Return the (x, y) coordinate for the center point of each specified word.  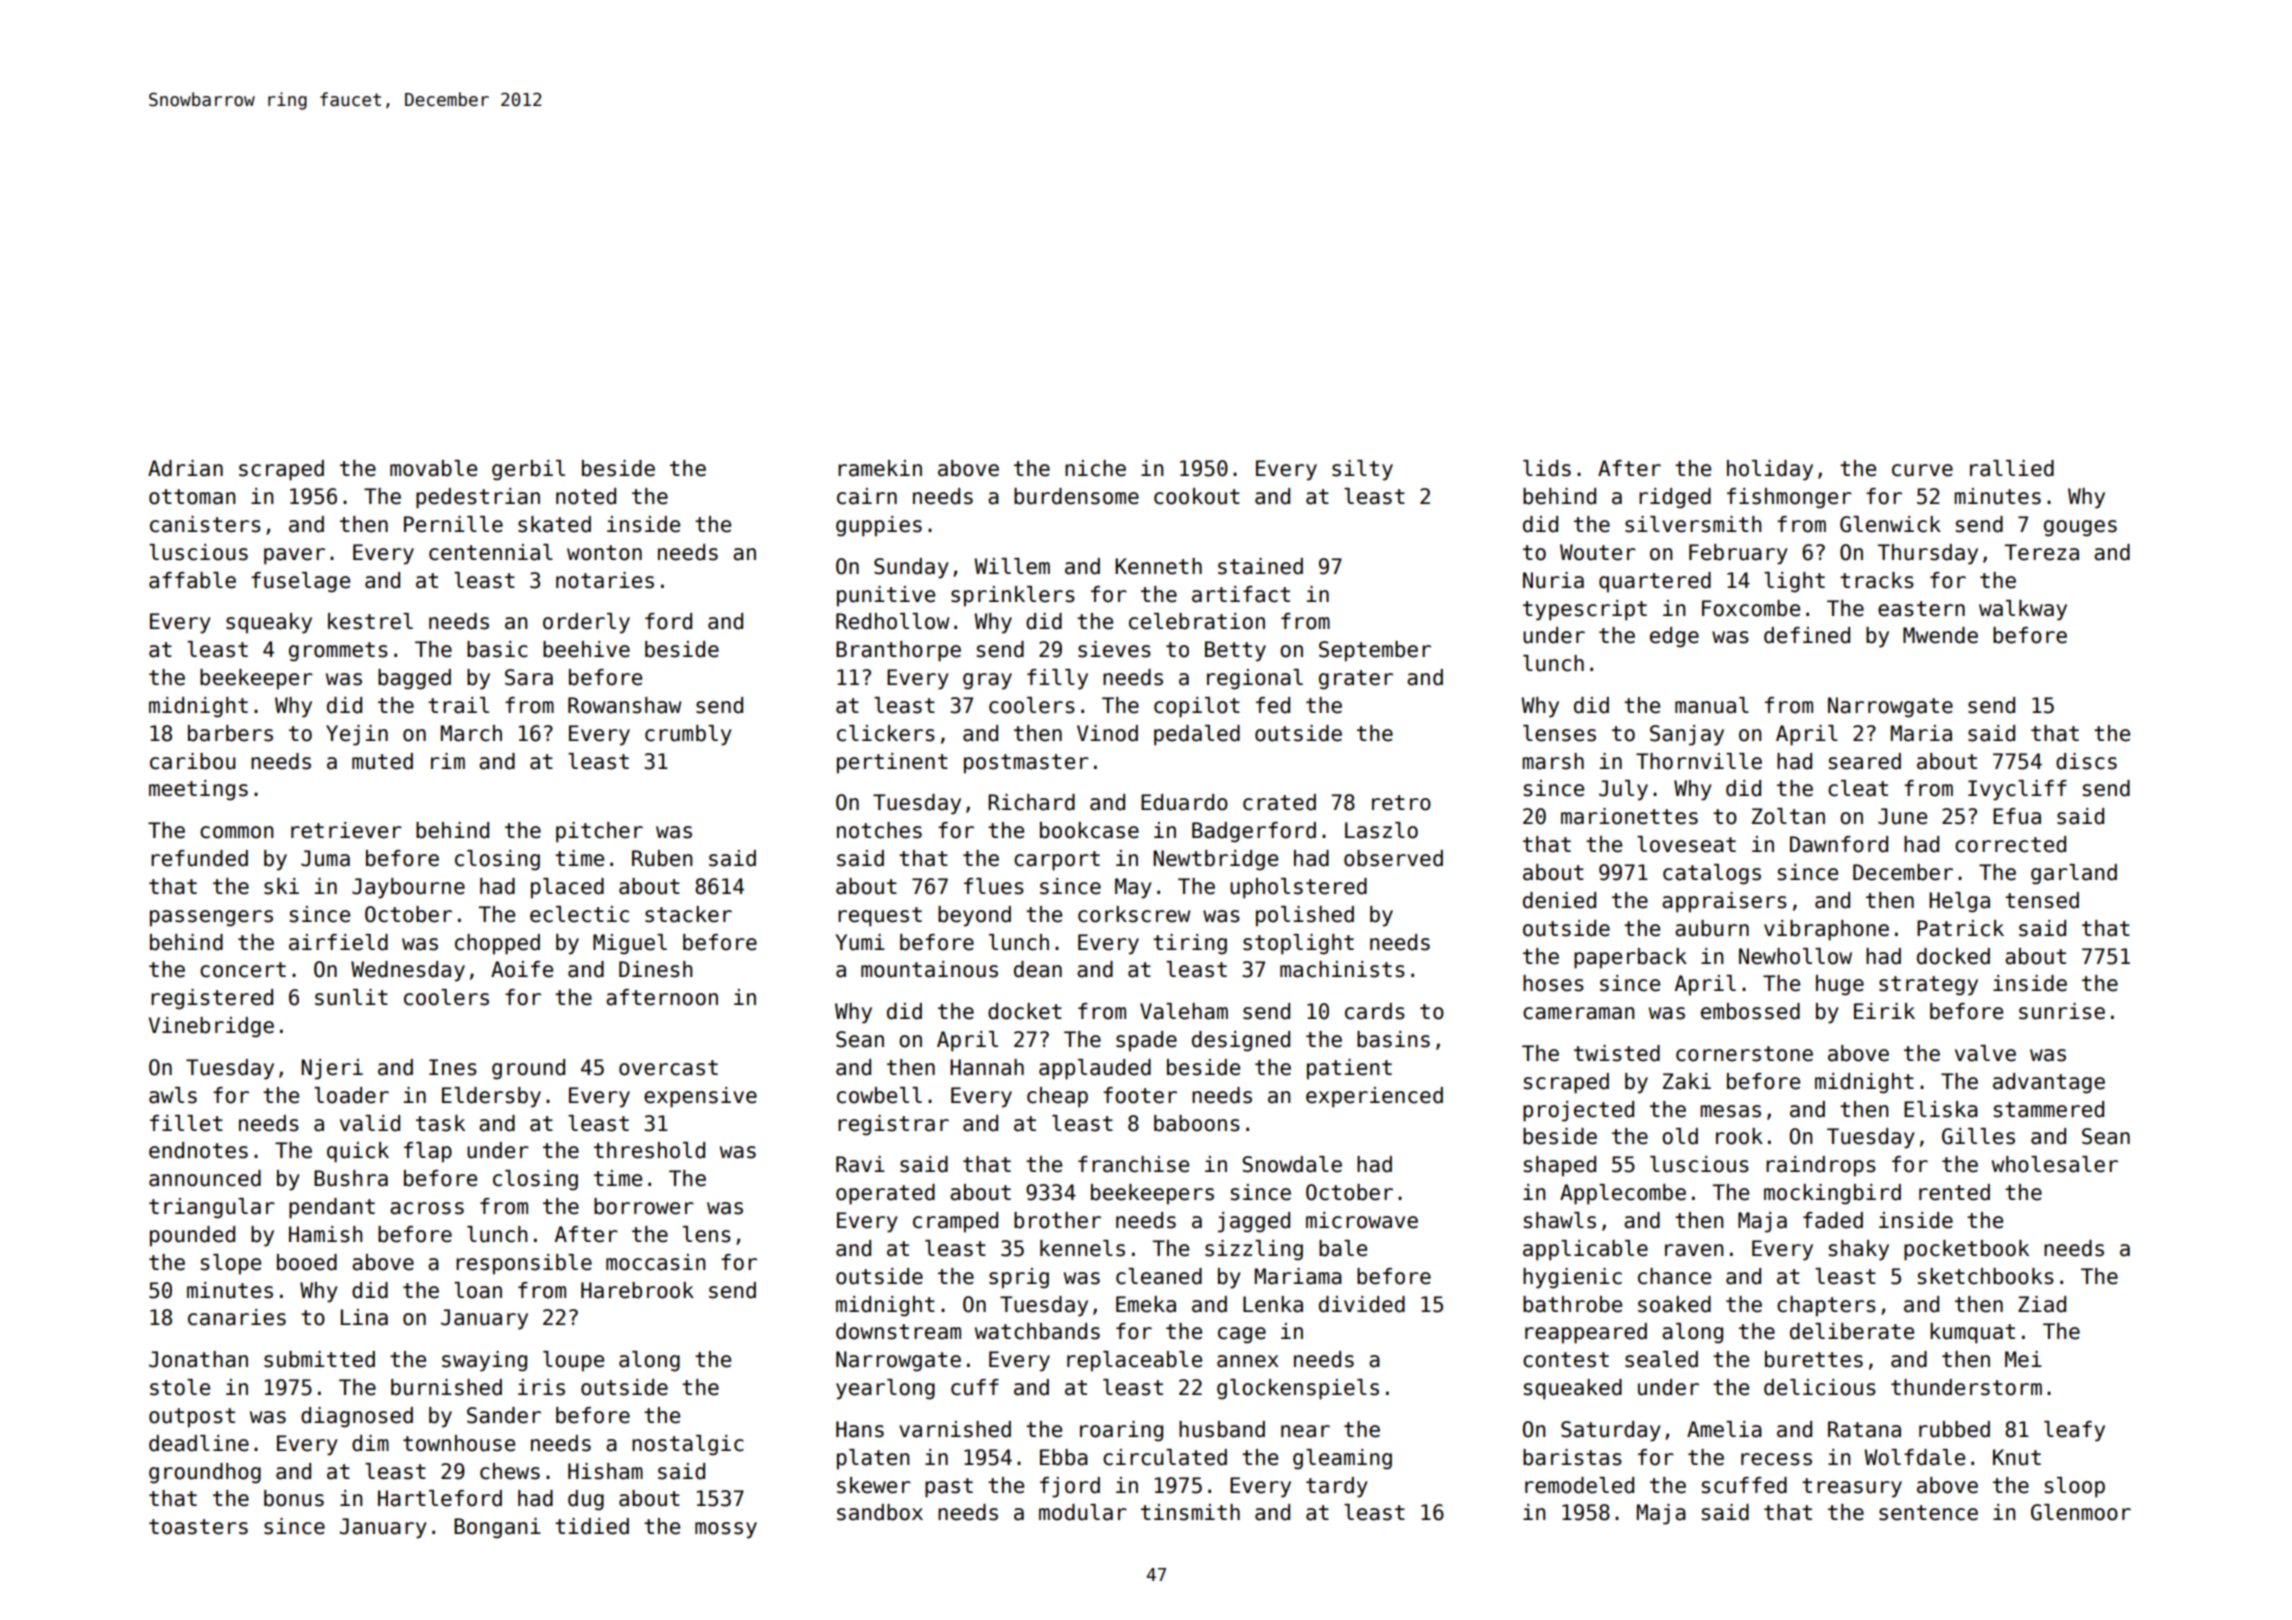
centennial (491, 552)
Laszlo (1381, 830)
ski (281, 886)
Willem (1012, 566)
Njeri (332, 1069)
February (1738, 554)
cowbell (879, 1095)
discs (2086, 761)
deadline (199, 1443)
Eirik (1884, 1011)
